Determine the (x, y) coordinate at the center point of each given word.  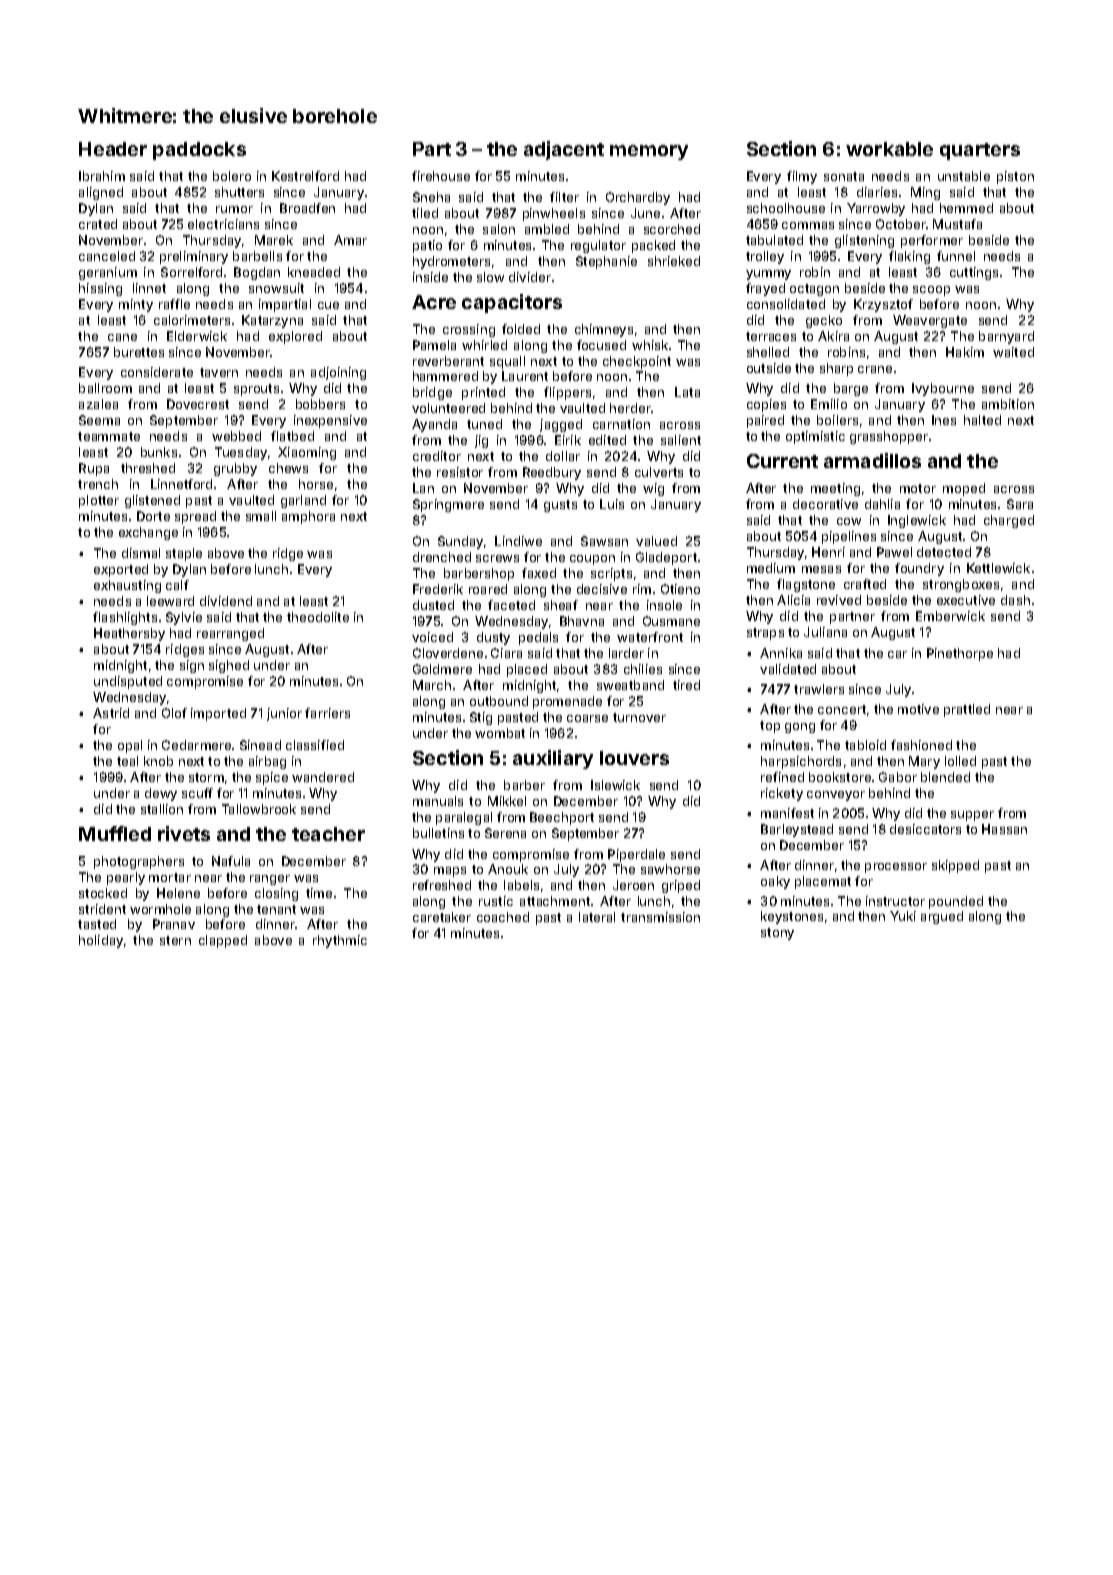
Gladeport (666, 558)
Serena (505, 833)
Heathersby (129, 634)
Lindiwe (518, 541)
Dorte (153, 516)
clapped (223, 941)
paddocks (199, 151)
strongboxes (961, 585)
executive (966, 600)
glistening (864, 241)
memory (649, 152)
